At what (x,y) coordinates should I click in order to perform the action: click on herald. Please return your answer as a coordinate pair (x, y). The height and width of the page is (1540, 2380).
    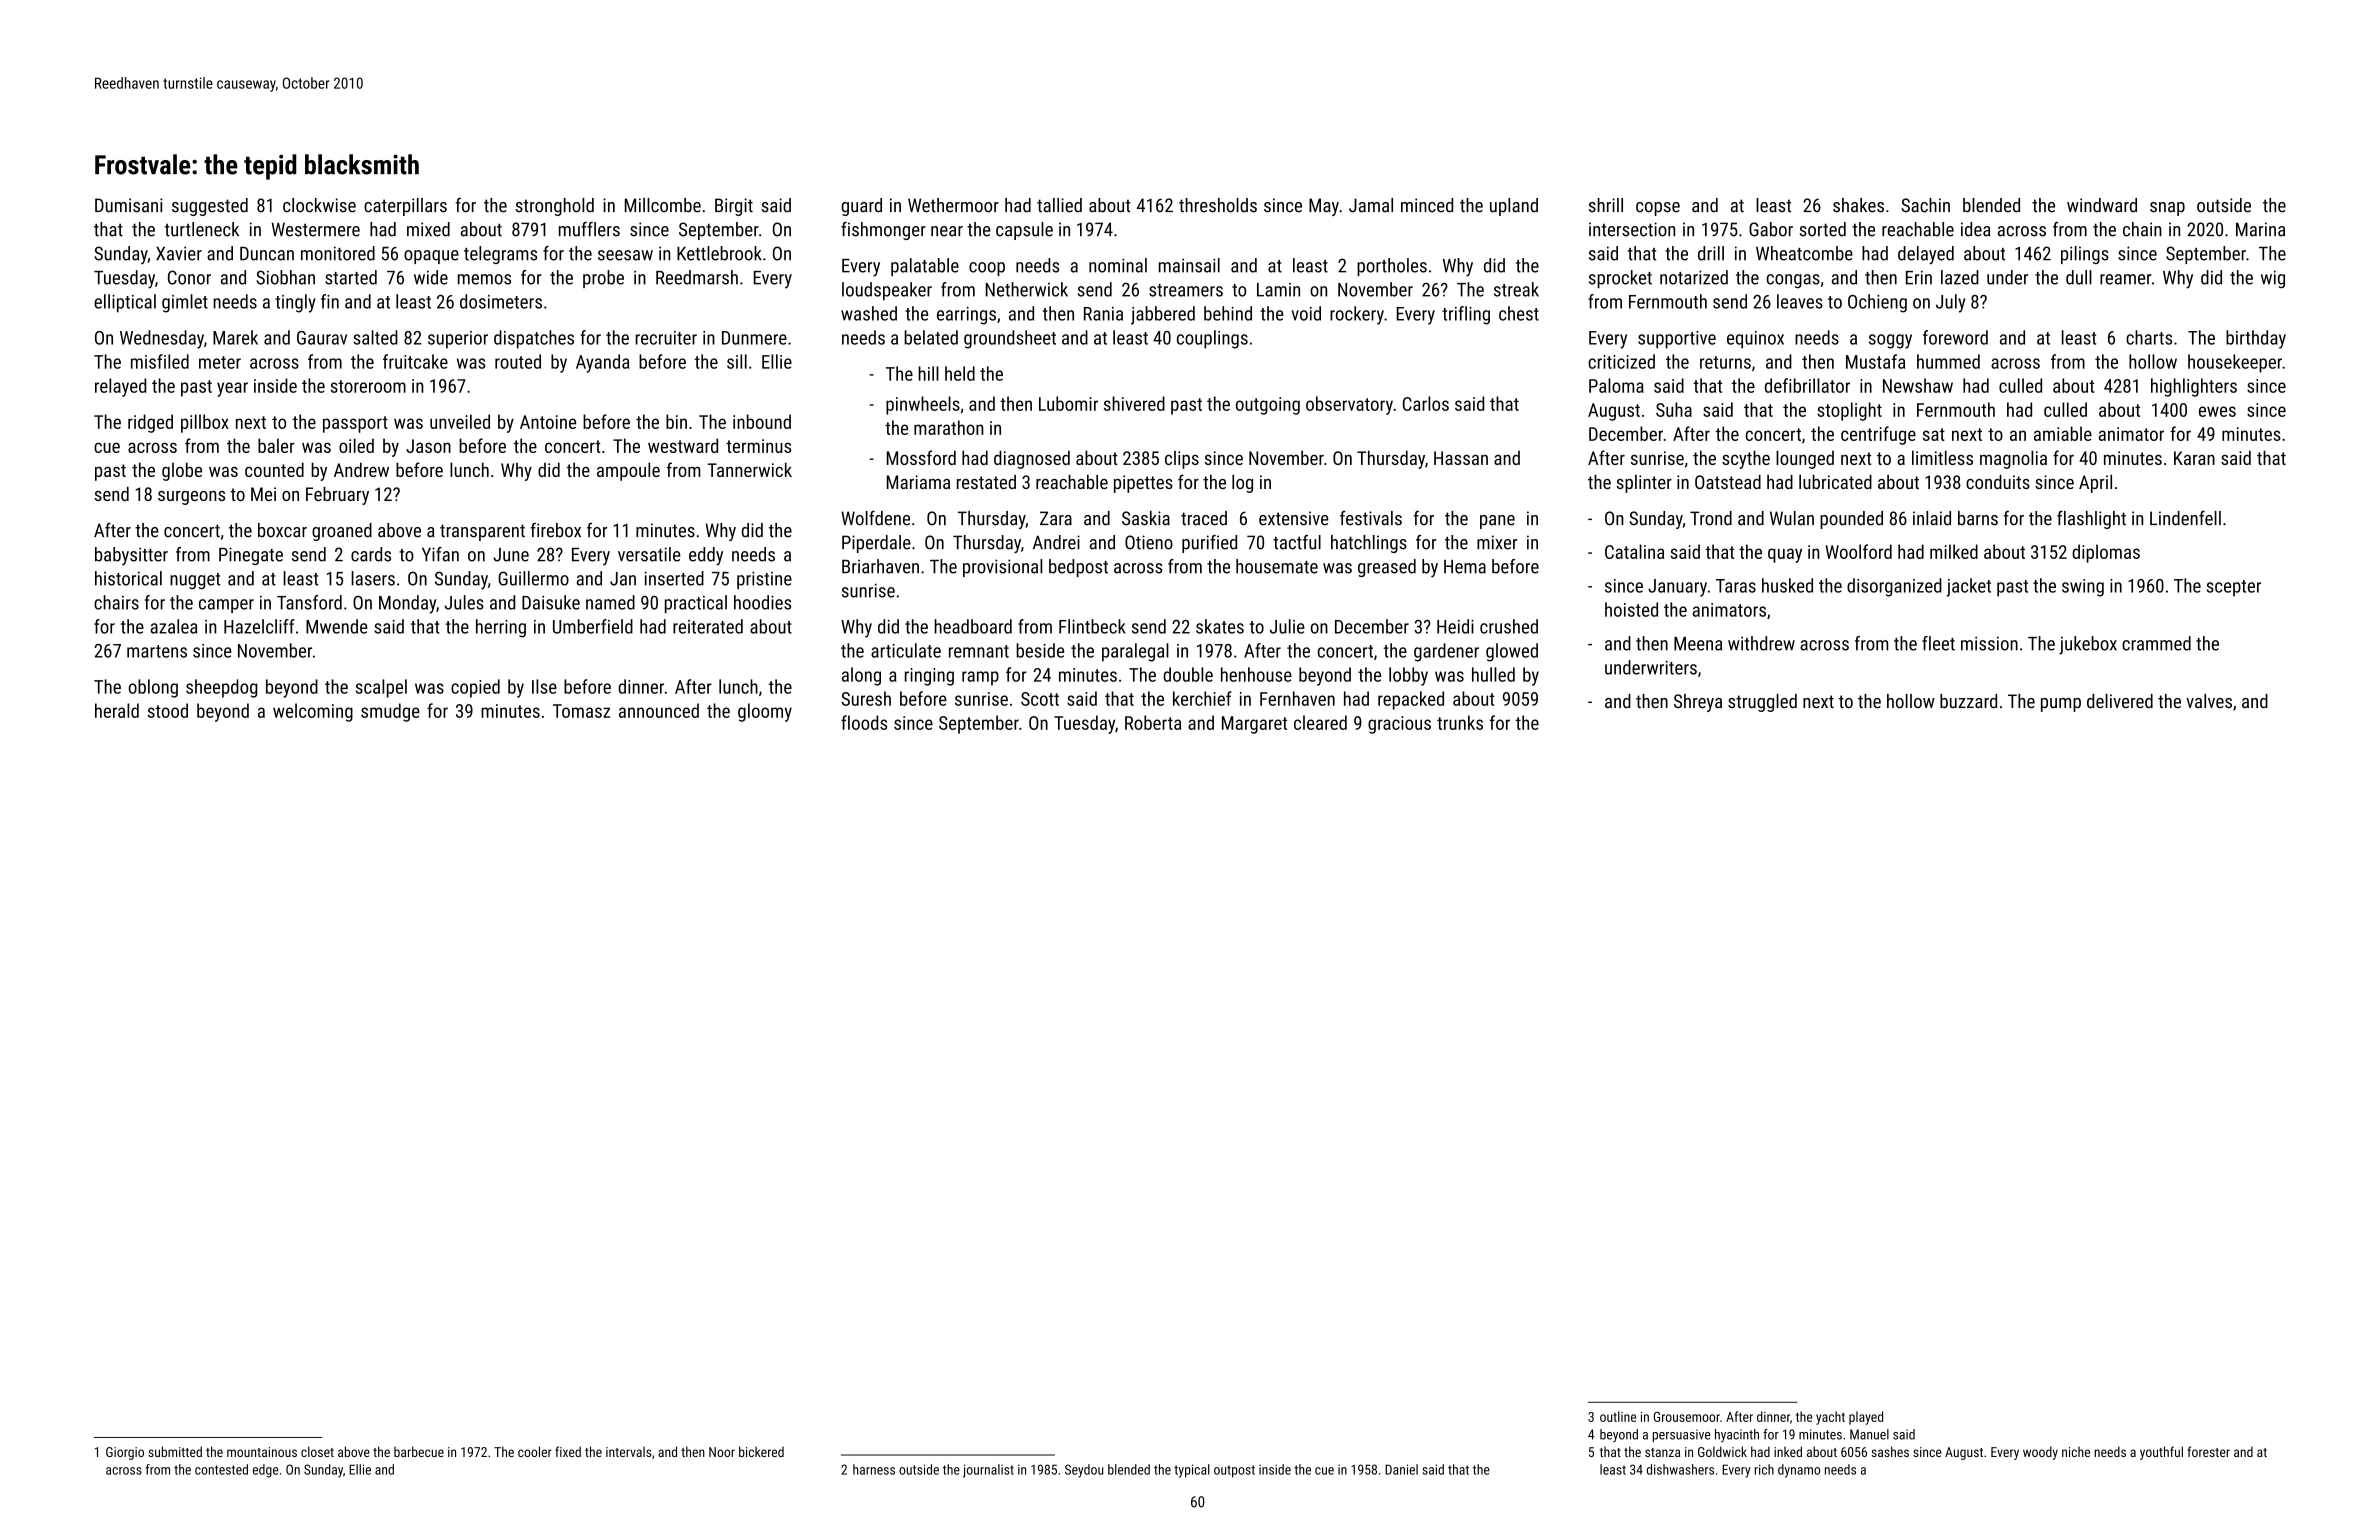
    Looking at the image, I should click on (117, 710).
